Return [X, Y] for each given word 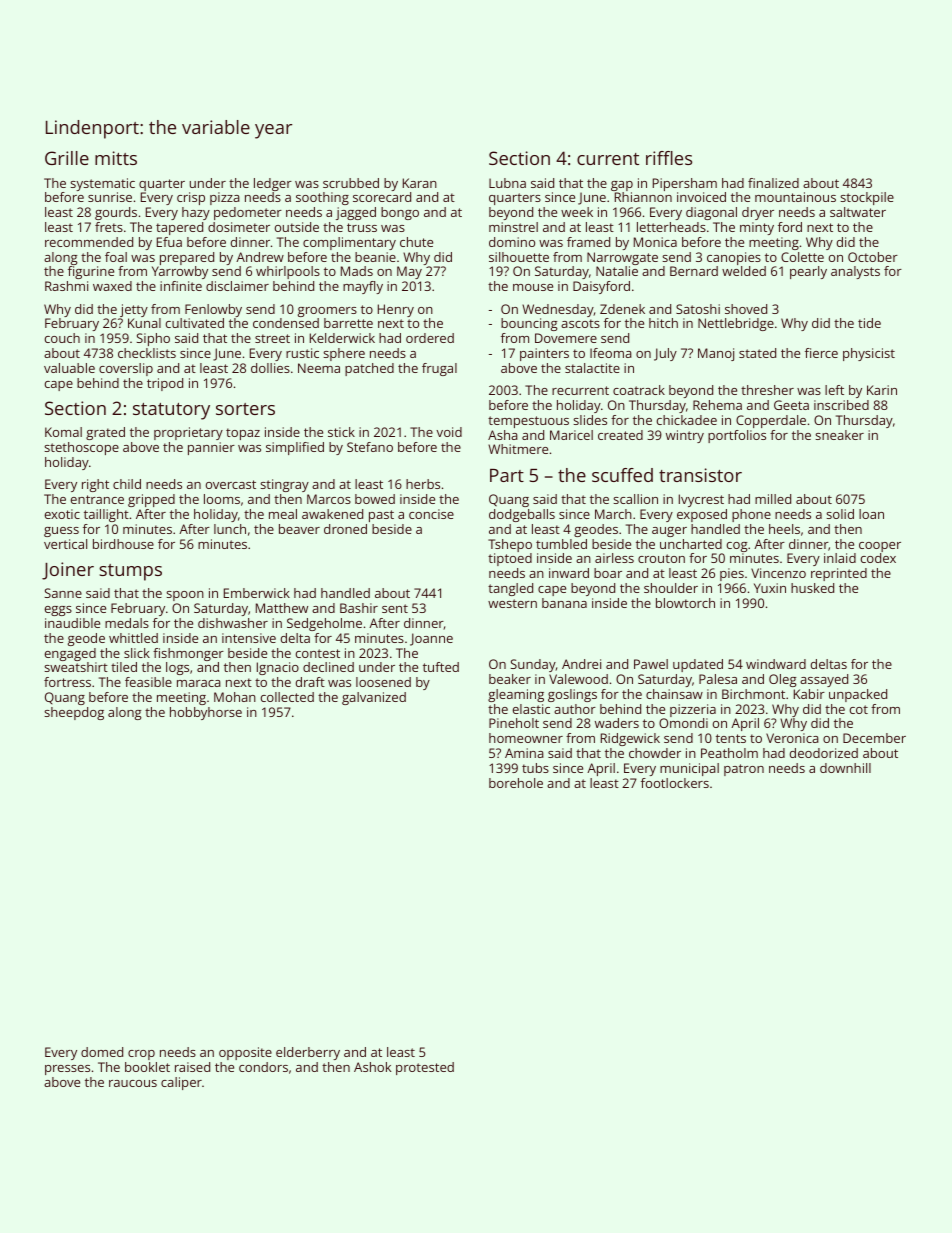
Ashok [372, 1067]
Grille [67, 158]
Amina [524, 753]
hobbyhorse [206, 713]
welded [744, 271]
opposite [245, 1053]
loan [871, 514]
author [575, 709]
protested [425, 1068]
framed [588, 242]
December [874, 738]
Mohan [235, 697]
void [449, 432]
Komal [63, 432]
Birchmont [753, 694]
